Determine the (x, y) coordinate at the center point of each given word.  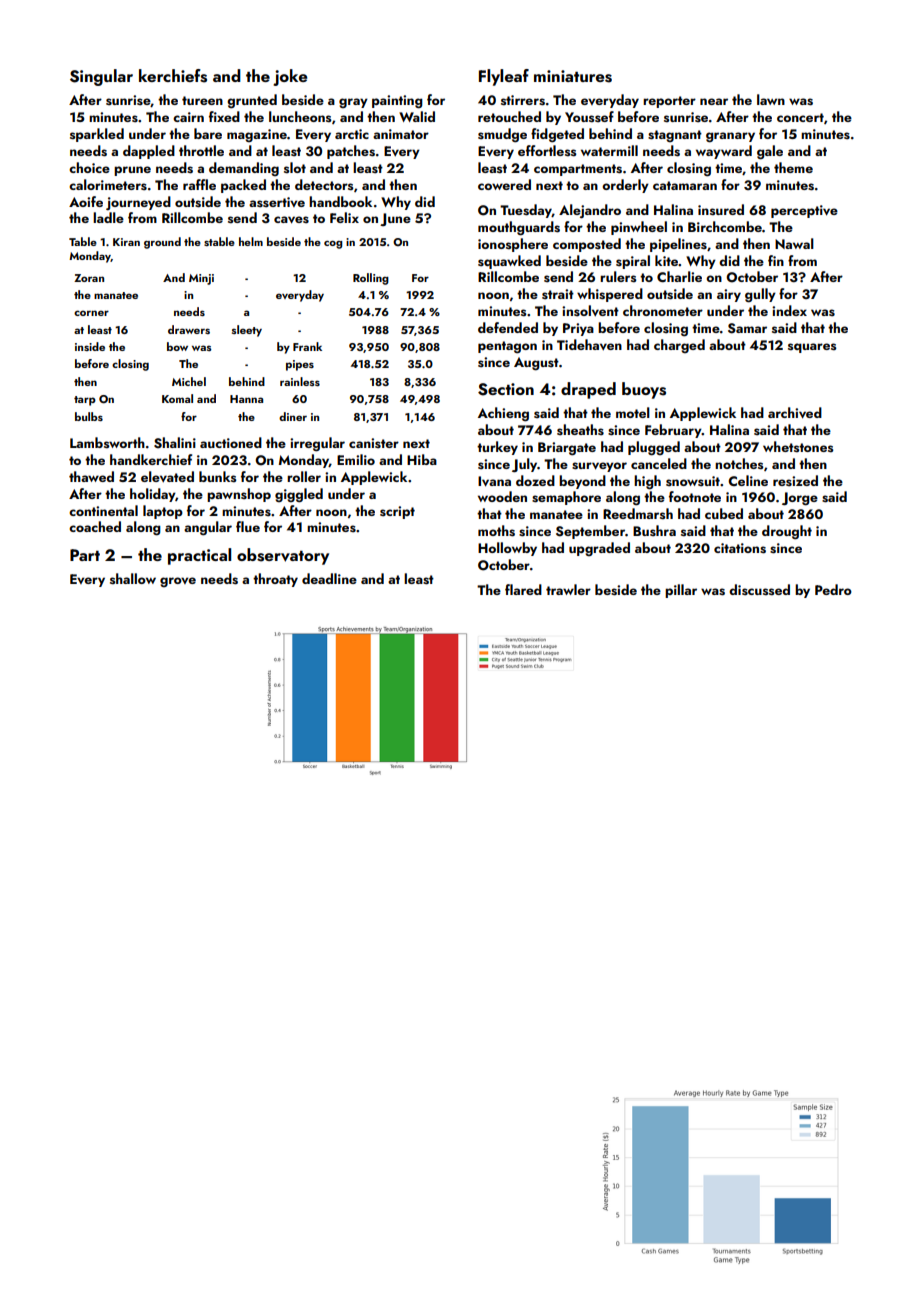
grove (178, 582)
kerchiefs (173, 76)
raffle (199, 184)
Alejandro (590, 211)
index (789, 310)
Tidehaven (589, 344)
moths (496, 531)
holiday (152, 495)
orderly (625, 186)
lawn (771, 99)
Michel (189, 381)
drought (787, 532)
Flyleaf (504, 77)
